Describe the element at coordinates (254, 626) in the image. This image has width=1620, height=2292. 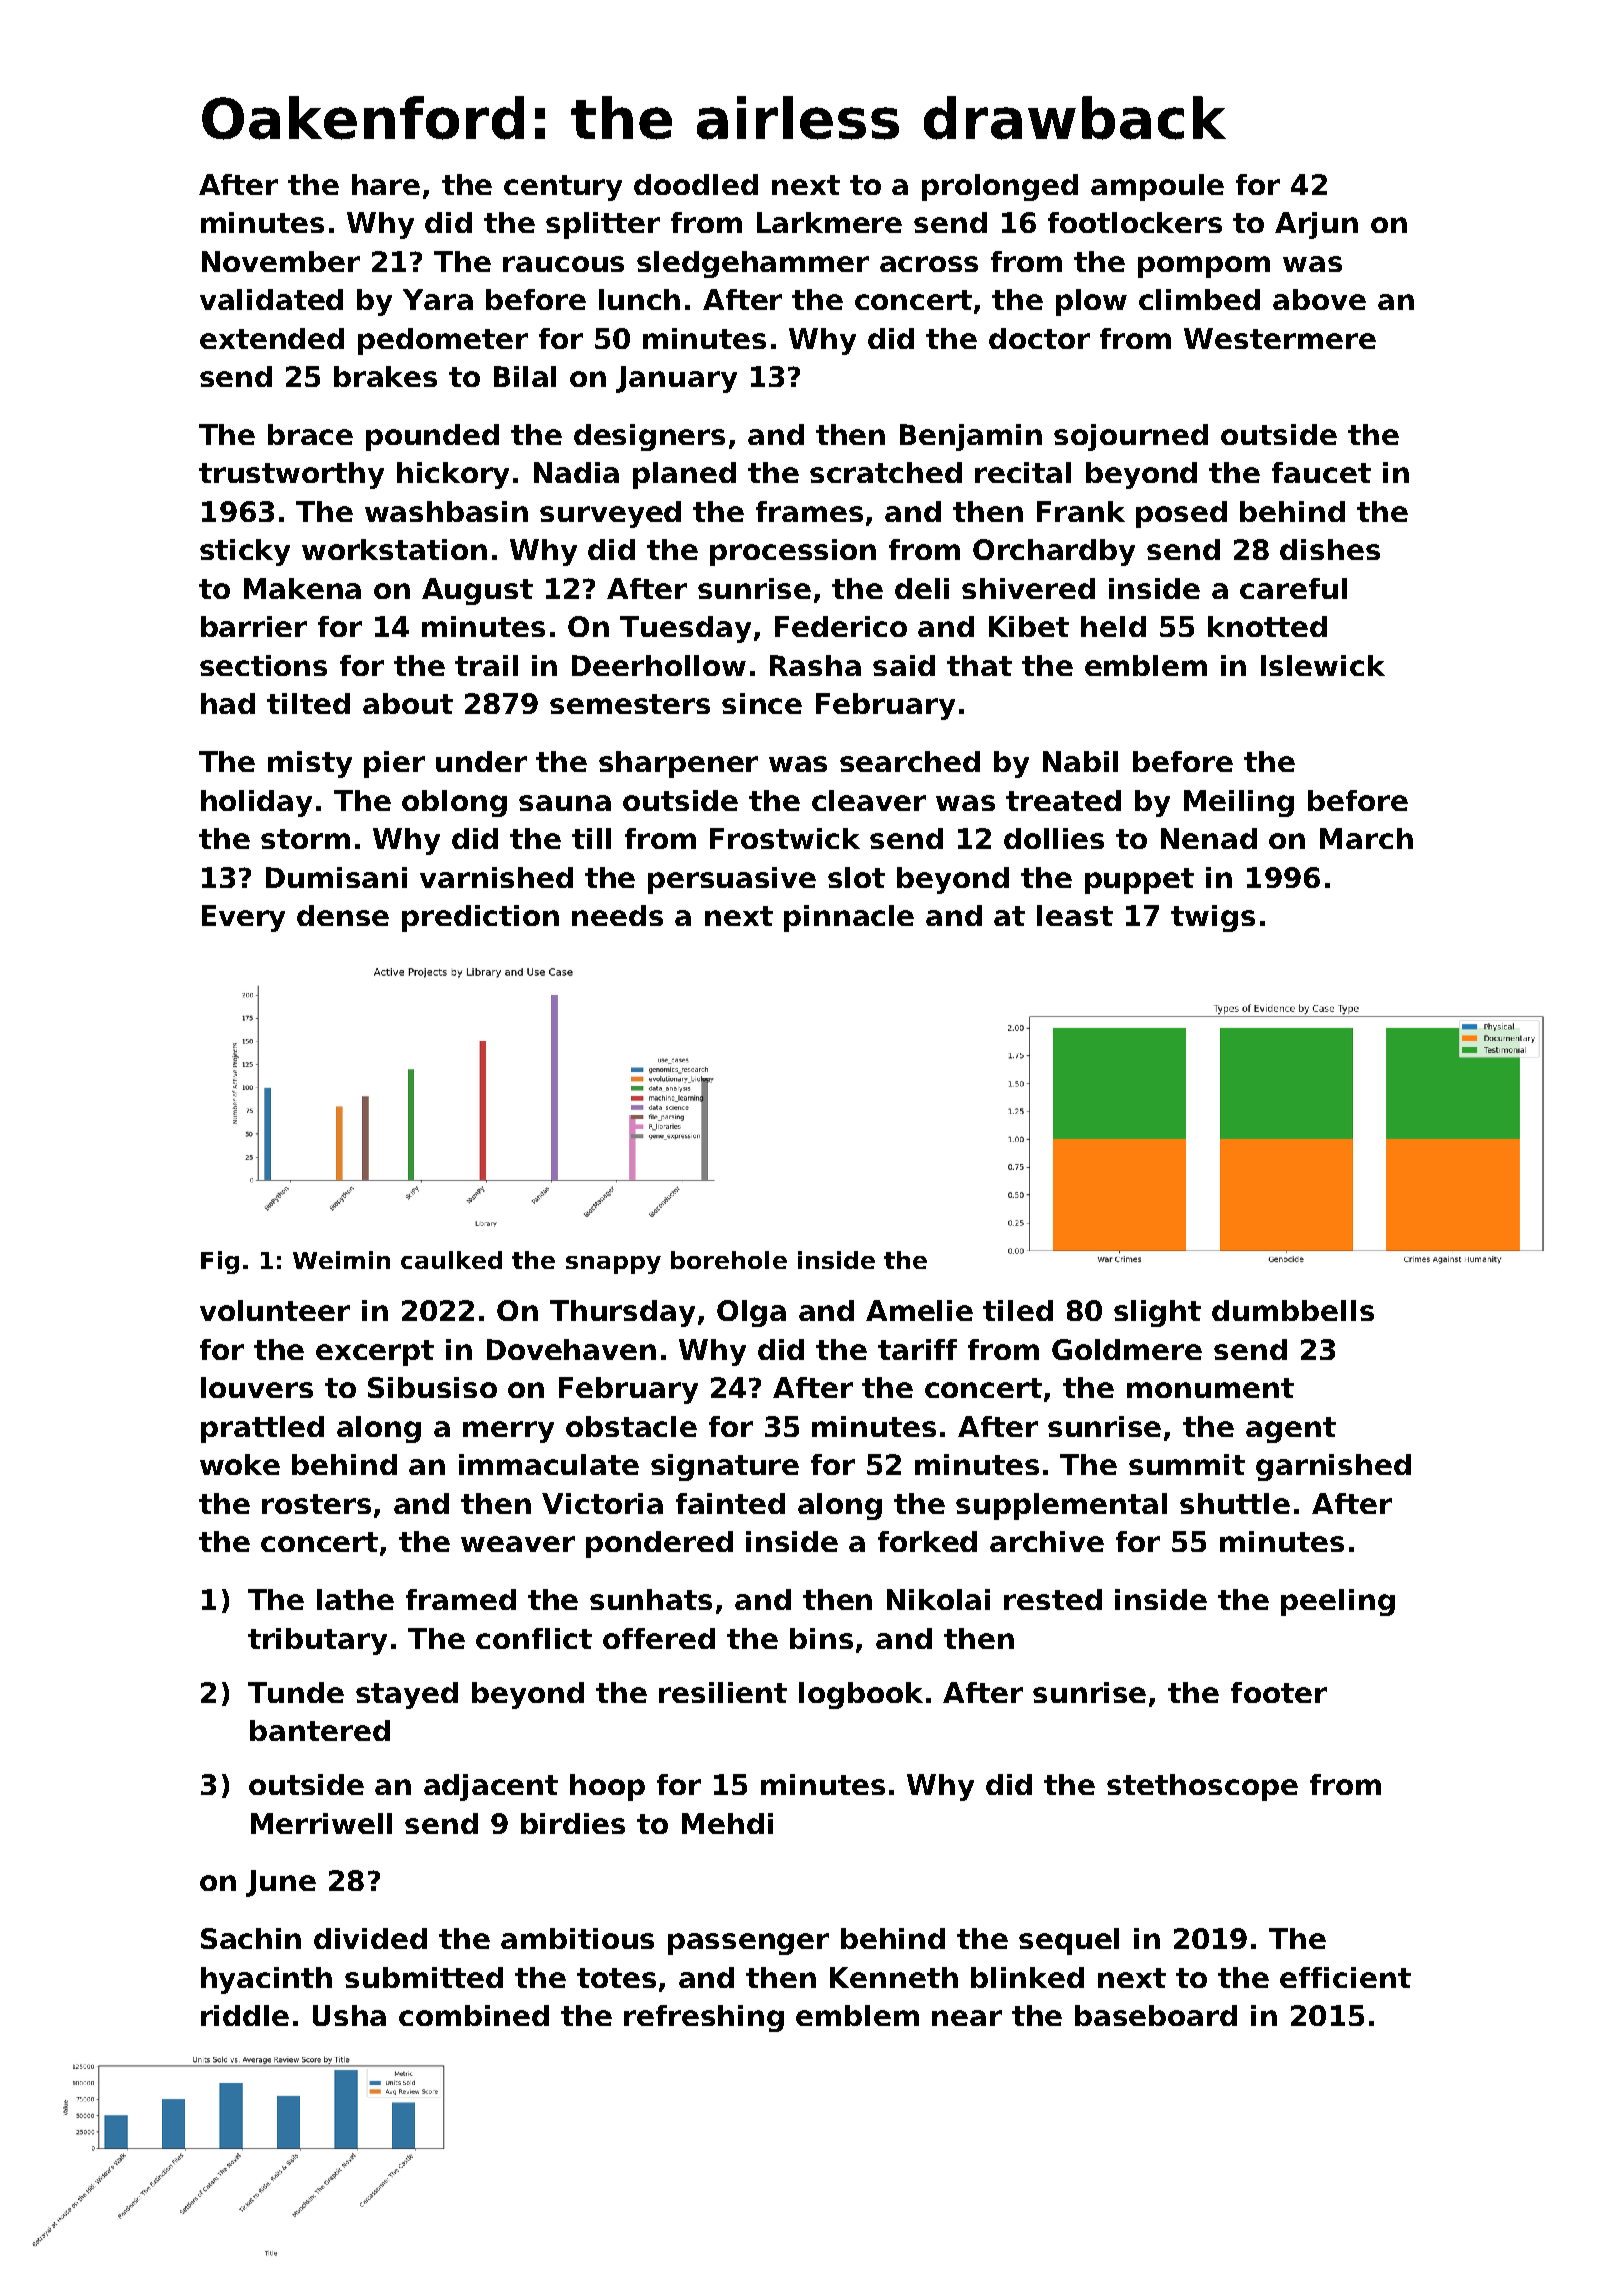
I see `barrier` at that location.
